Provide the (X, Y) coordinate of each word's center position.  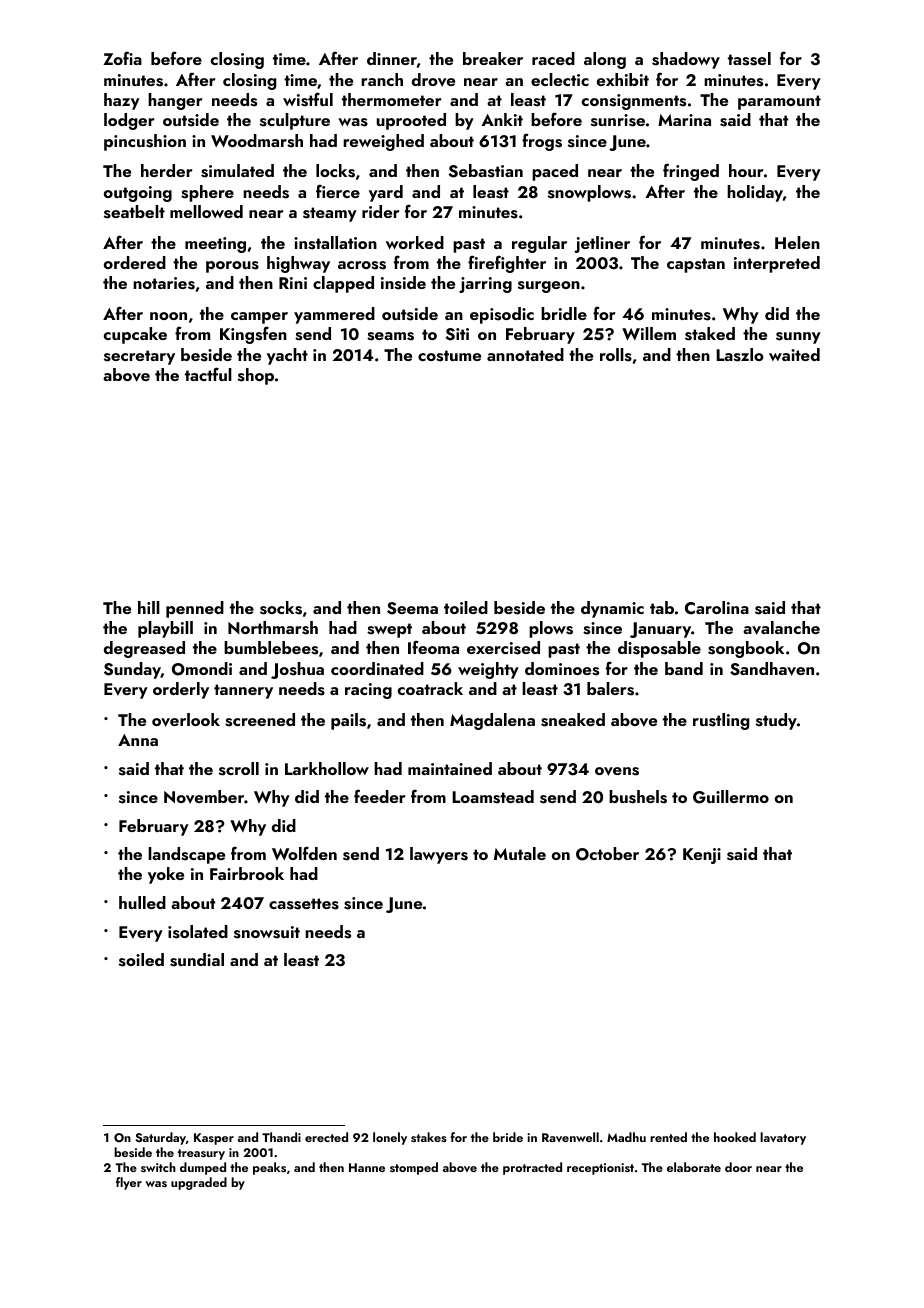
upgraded (199, 1183)
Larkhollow (327, 768)
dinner (392, 58)
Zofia (122, 58)
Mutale (520, 853)
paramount (779, 102)
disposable (659, 649)
